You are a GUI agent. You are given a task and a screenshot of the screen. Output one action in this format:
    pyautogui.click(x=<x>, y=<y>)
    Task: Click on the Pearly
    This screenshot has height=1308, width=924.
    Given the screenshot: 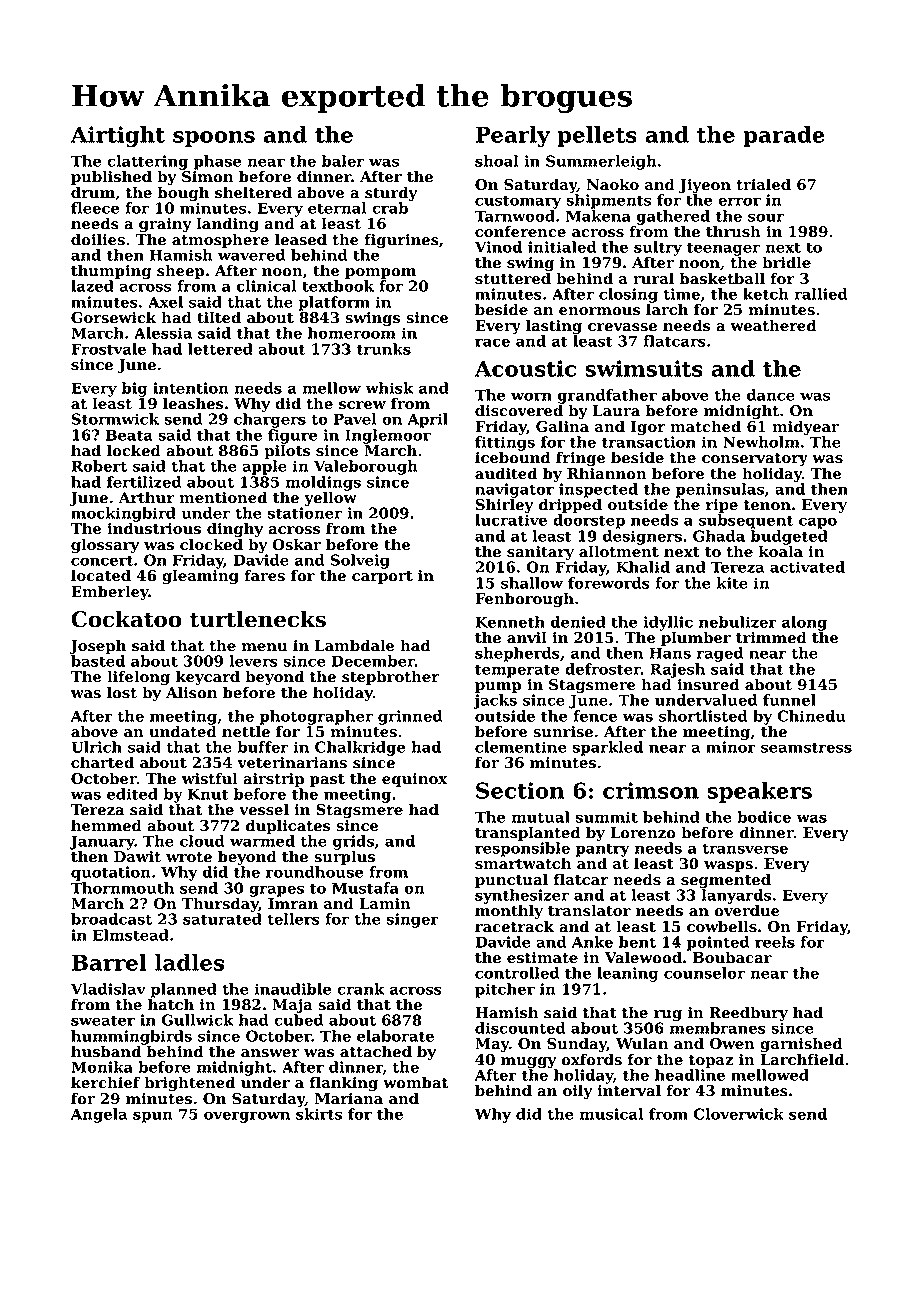 What is the action you would take?
    pyautogui.click(x=513, y=136)
